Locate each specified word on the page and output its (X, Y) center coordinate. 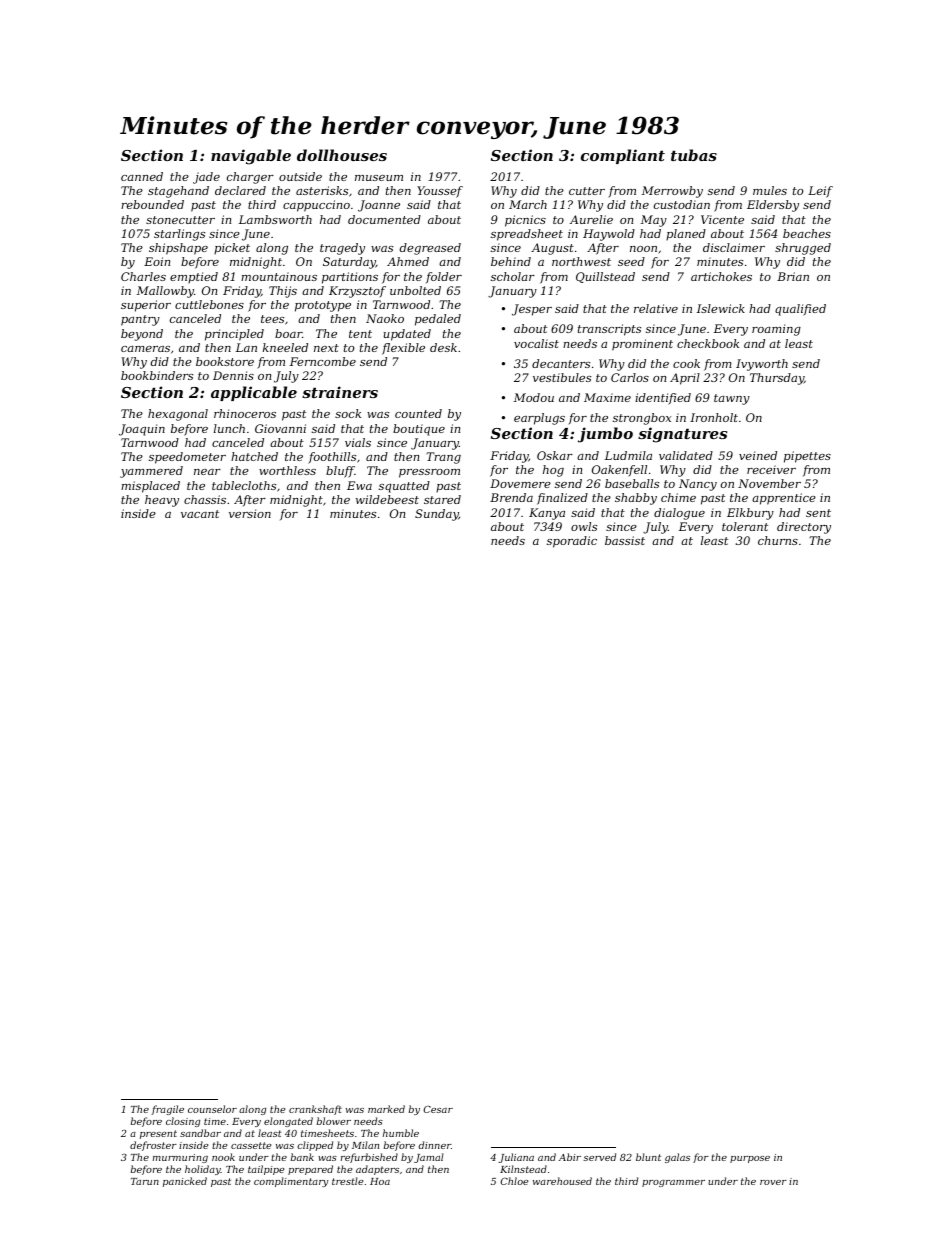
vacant (200, 514)
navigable (251, 157)
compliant (623, 156)
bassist (625, 540)
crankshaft (315, 1110)
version (250, 513)
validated (686, 455)
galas (677, 1158)
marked (386, 1109)
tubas (694, 155)
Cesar (438, 1109)
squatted (404, 487)
